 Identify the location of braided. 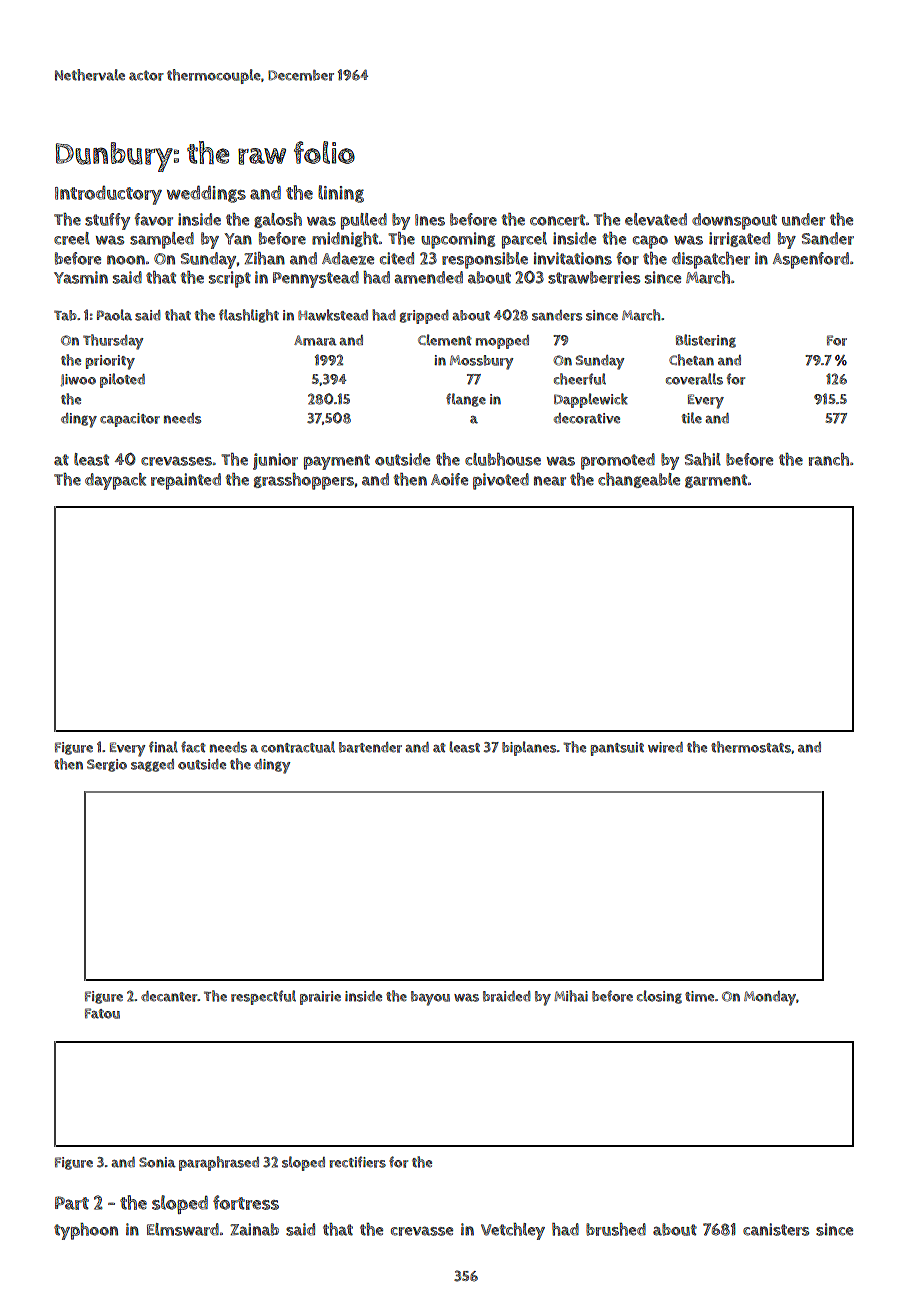
(506, 996).
